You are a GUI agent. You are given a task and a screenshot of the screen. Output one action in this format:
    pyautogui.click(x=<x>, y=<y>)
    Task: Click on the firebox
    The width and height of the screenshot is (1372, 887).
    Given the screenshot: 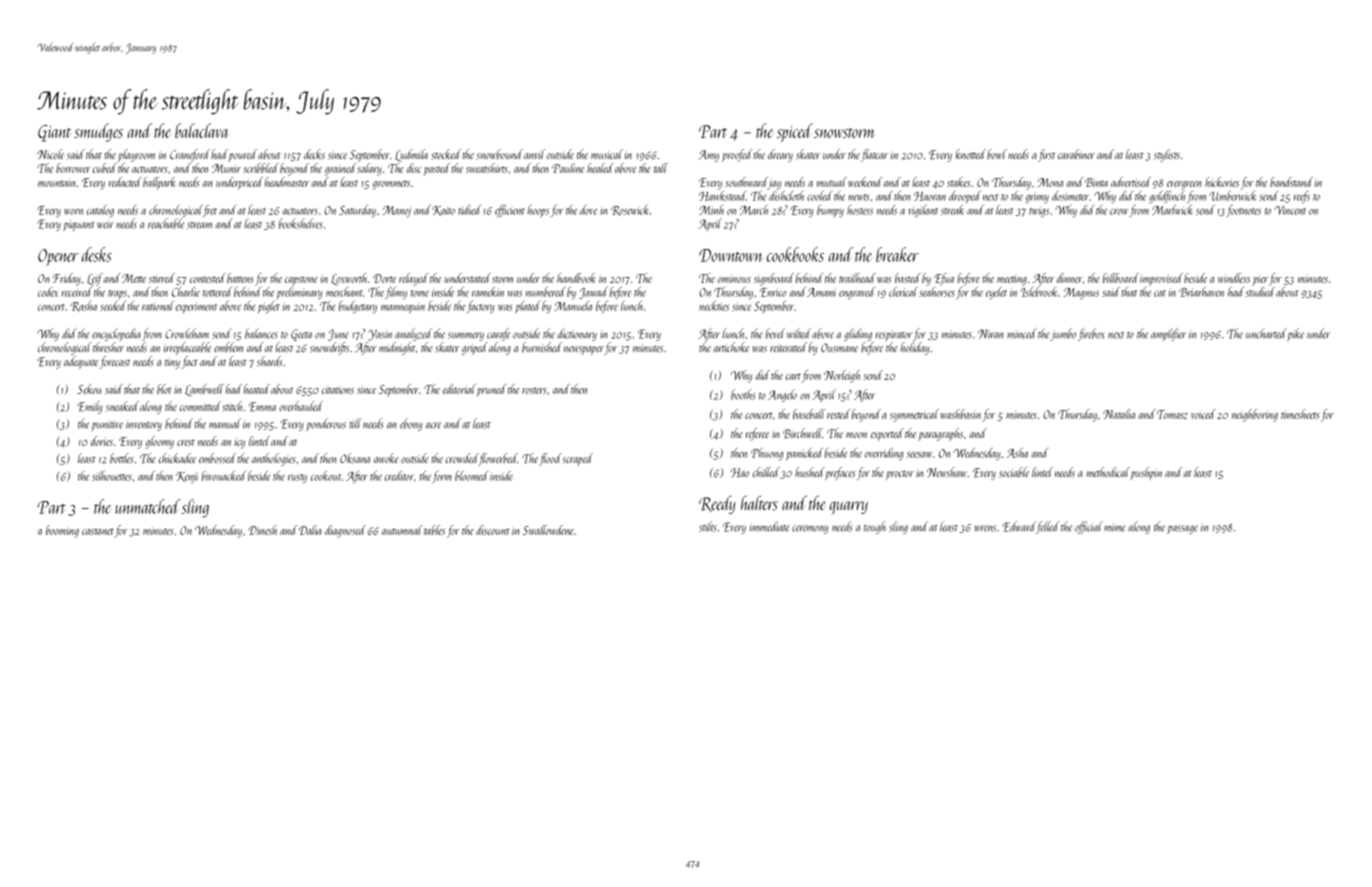 What is the action you would take?
    pyautogui.click(x=1091, y=334)
